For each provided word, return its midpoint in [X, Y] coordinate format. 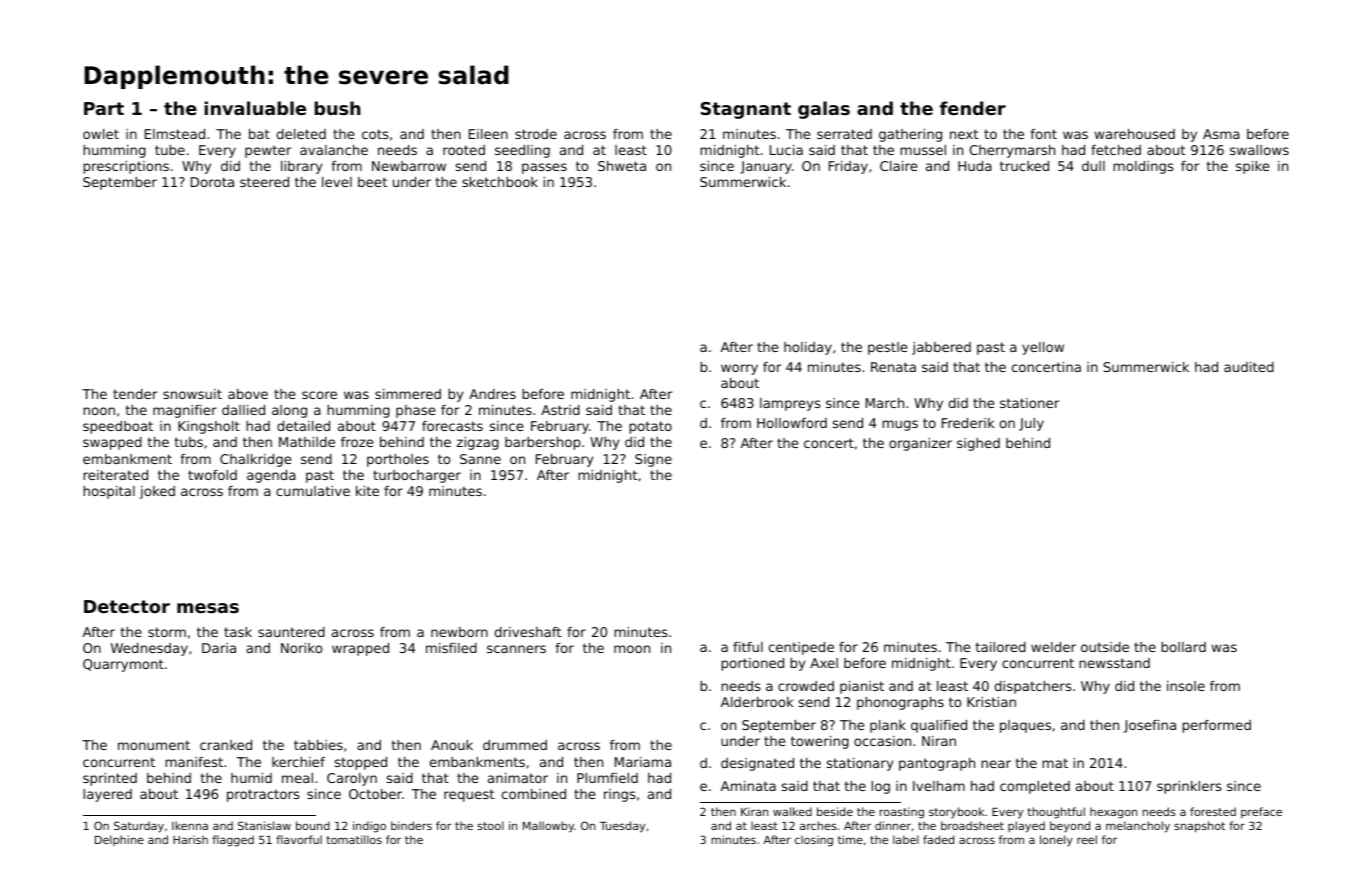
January [766, 167]
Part [104, 108]
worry [739, 369]
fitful [748, 647]
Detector [127, 606]
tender [135, 394]
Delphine [119, 840]
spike [1252, 167]
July [1031, 424]
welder [1053, 647]
